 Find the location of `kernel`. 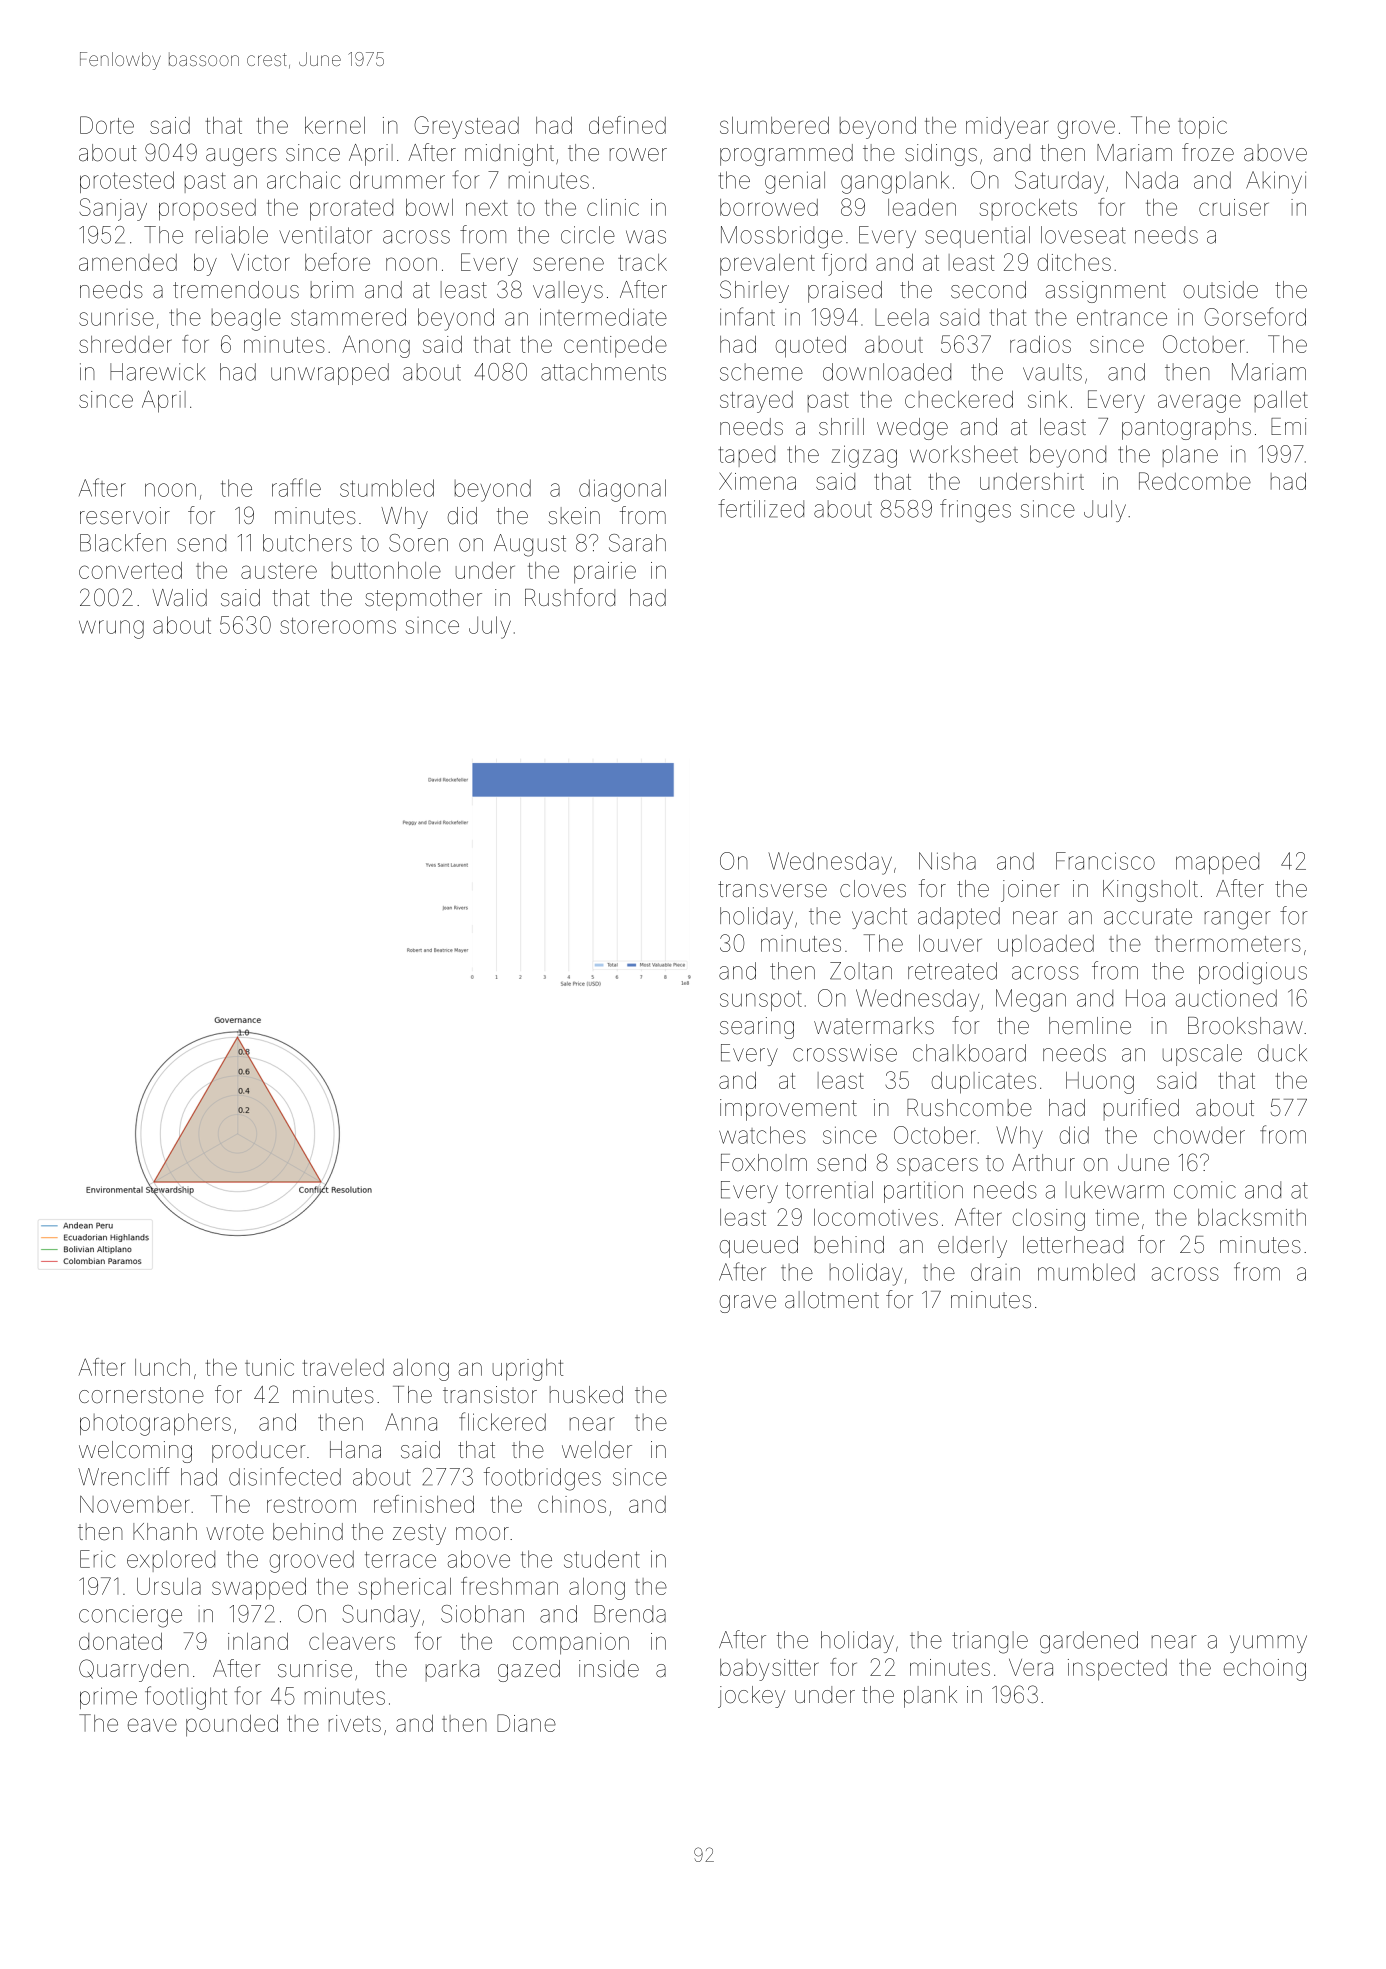

kernel is located at coordinates (335, 125).
